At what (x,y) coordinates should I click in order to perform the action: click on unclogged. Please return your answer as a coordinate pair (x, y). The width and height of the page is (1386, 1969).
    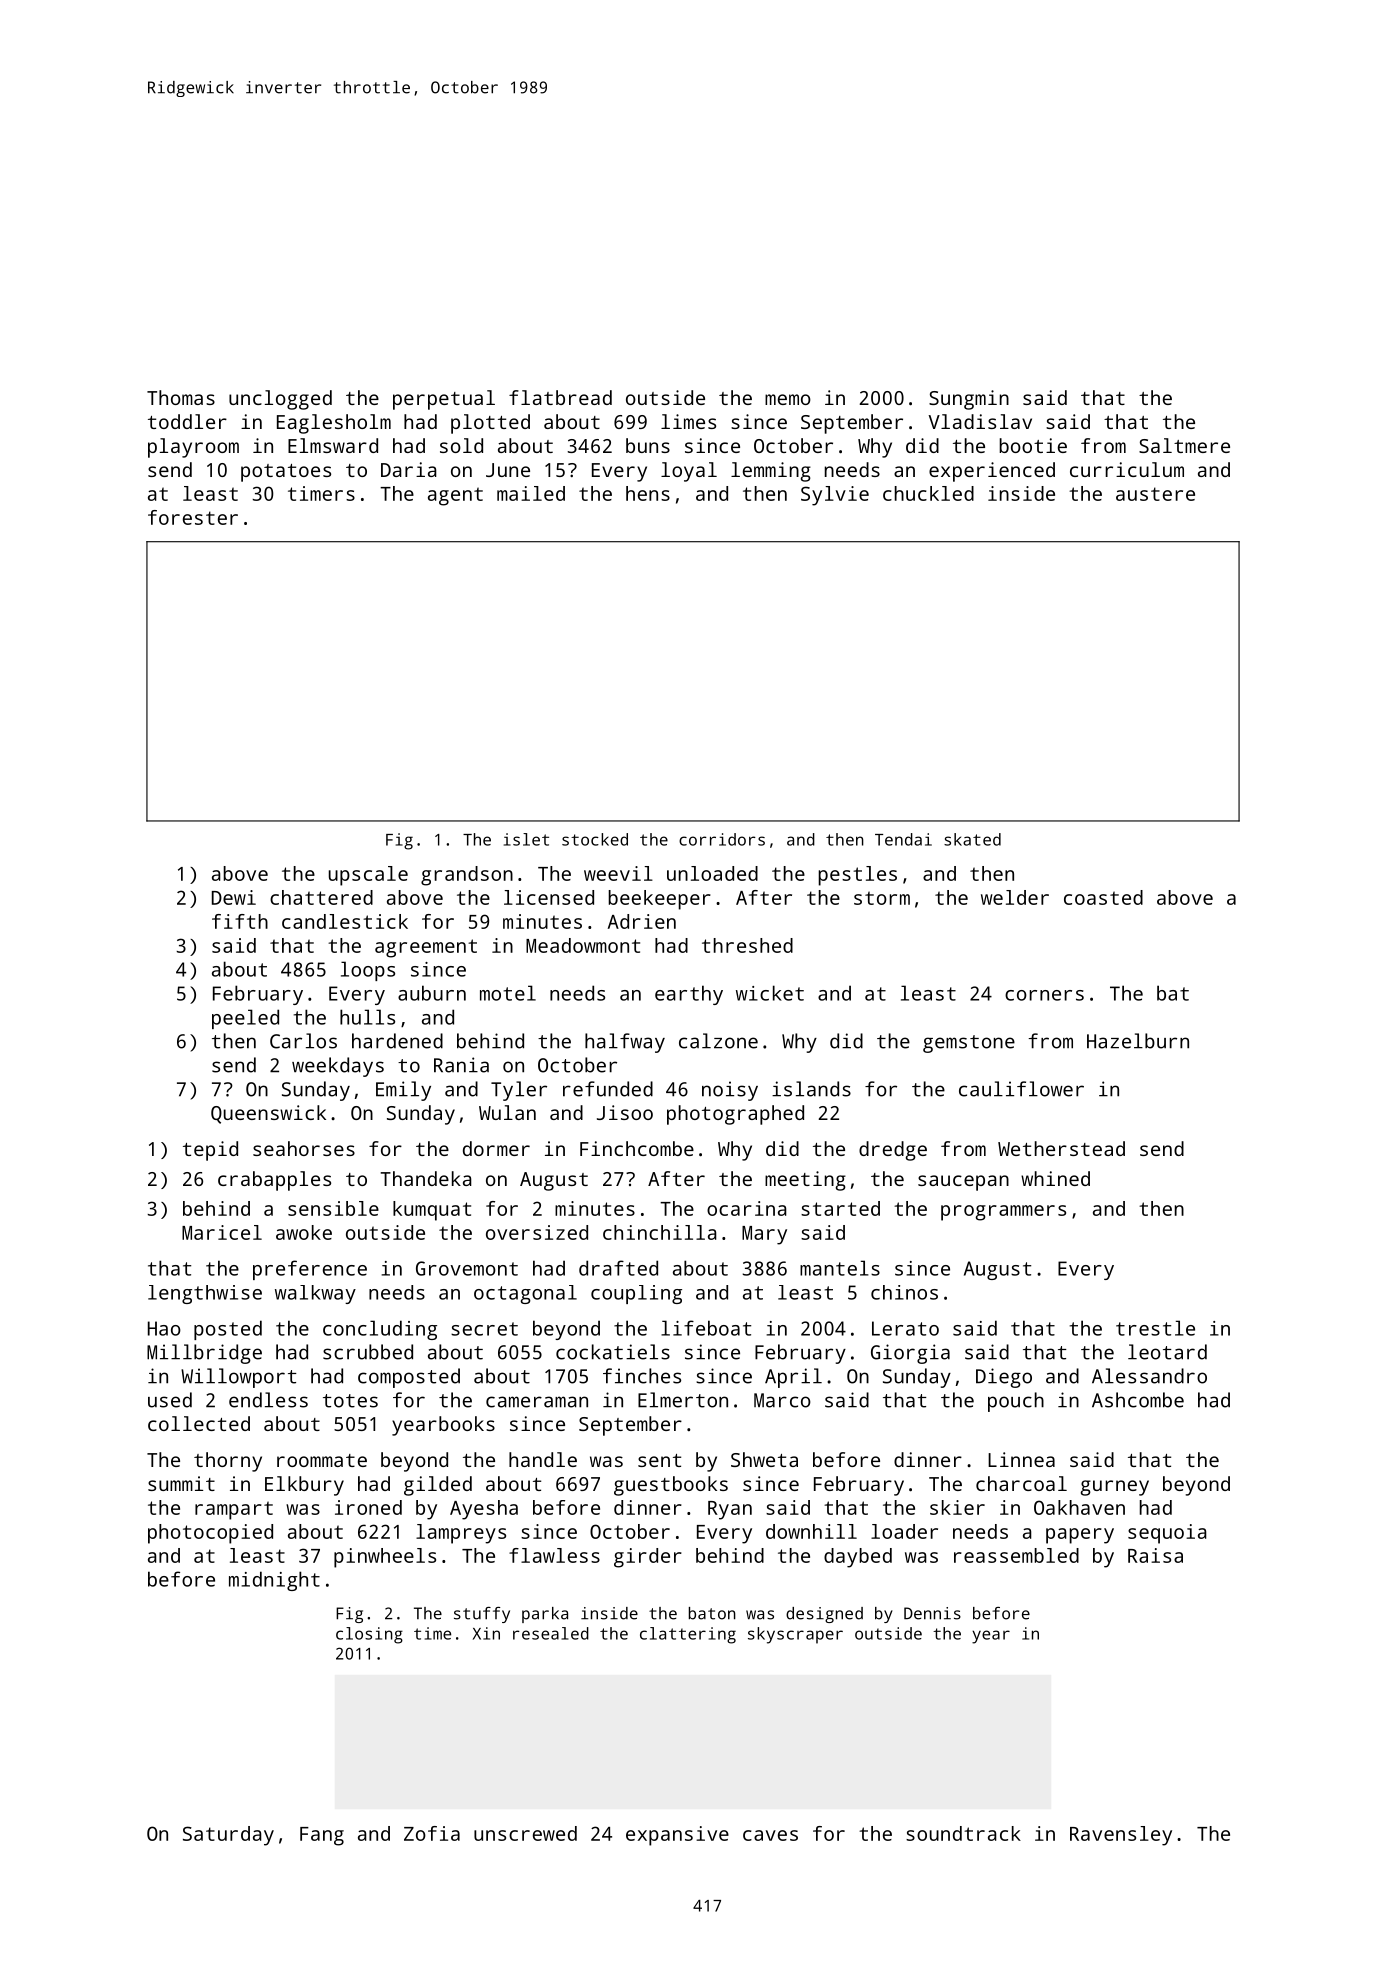
    Looking at the image, I should click on (280, 400).
